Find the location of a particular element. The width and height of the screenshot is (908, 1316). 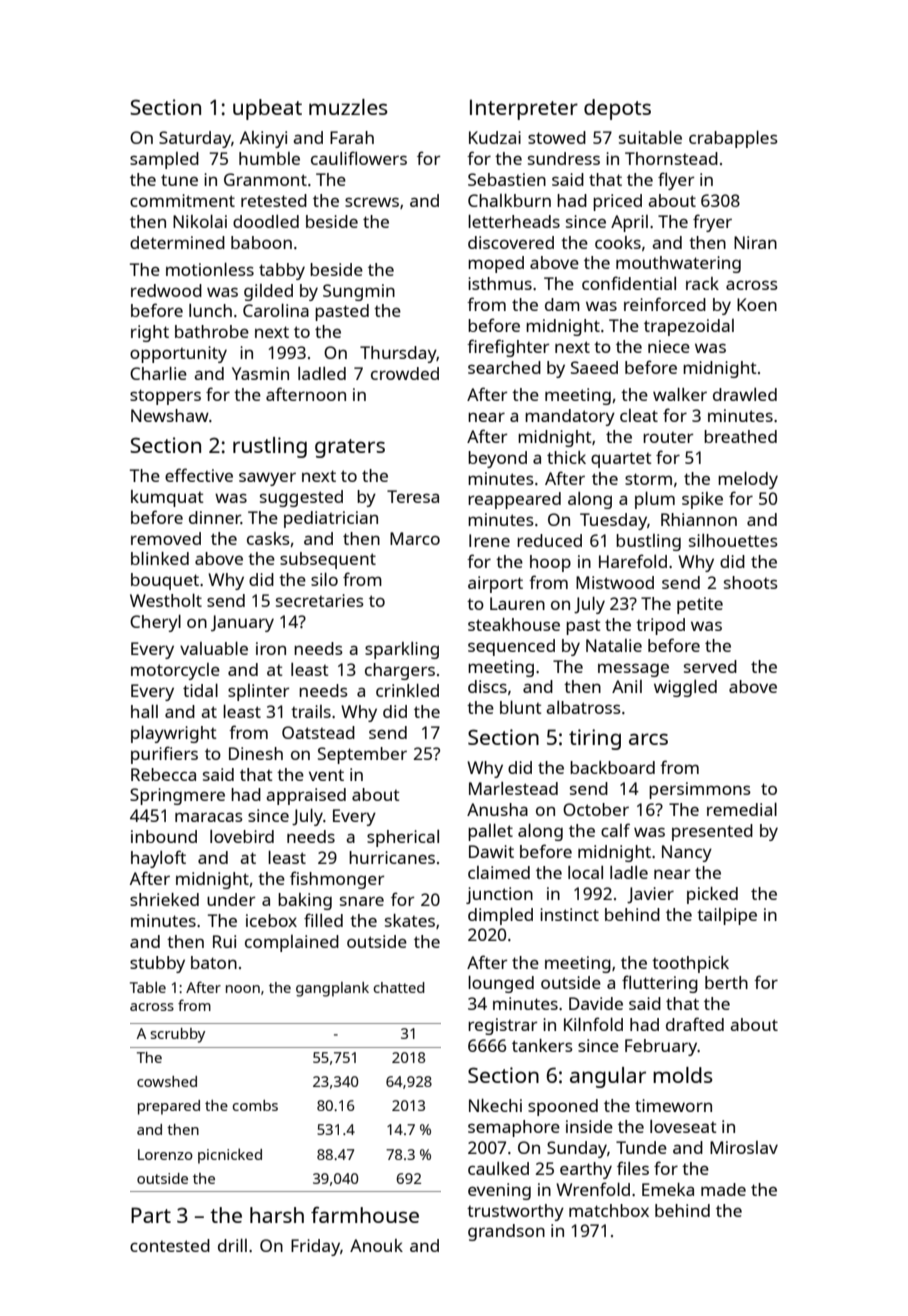

redwood is located at coordinates (166, 290).
